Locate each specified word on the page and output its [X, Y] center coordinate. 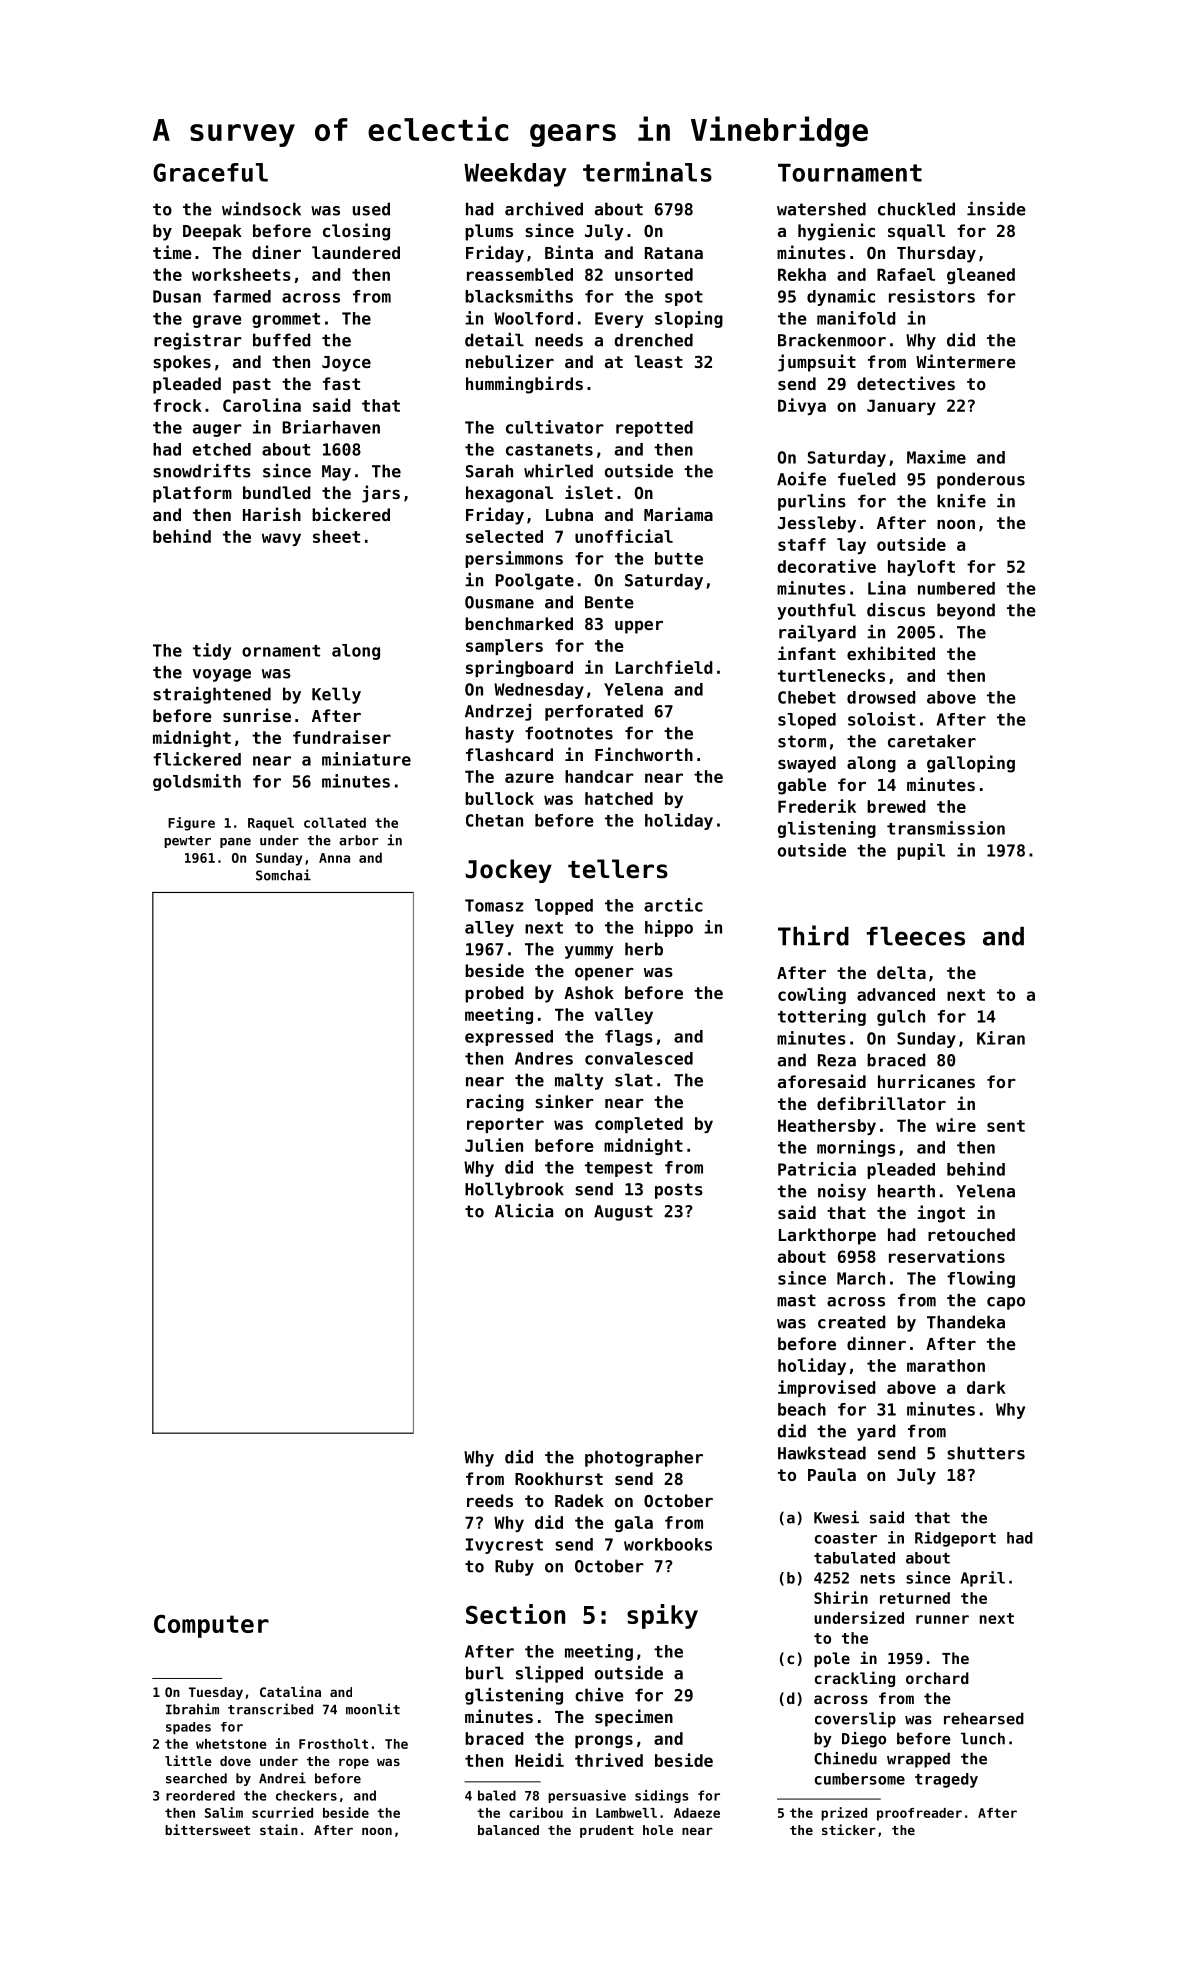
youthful [816, 611]
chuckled [916, 209]
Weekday [515, 175]
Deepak [212, 232]
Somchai [283, 875]
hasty [490, 734]
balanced [508, 1830]
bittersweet [207, 1829]
